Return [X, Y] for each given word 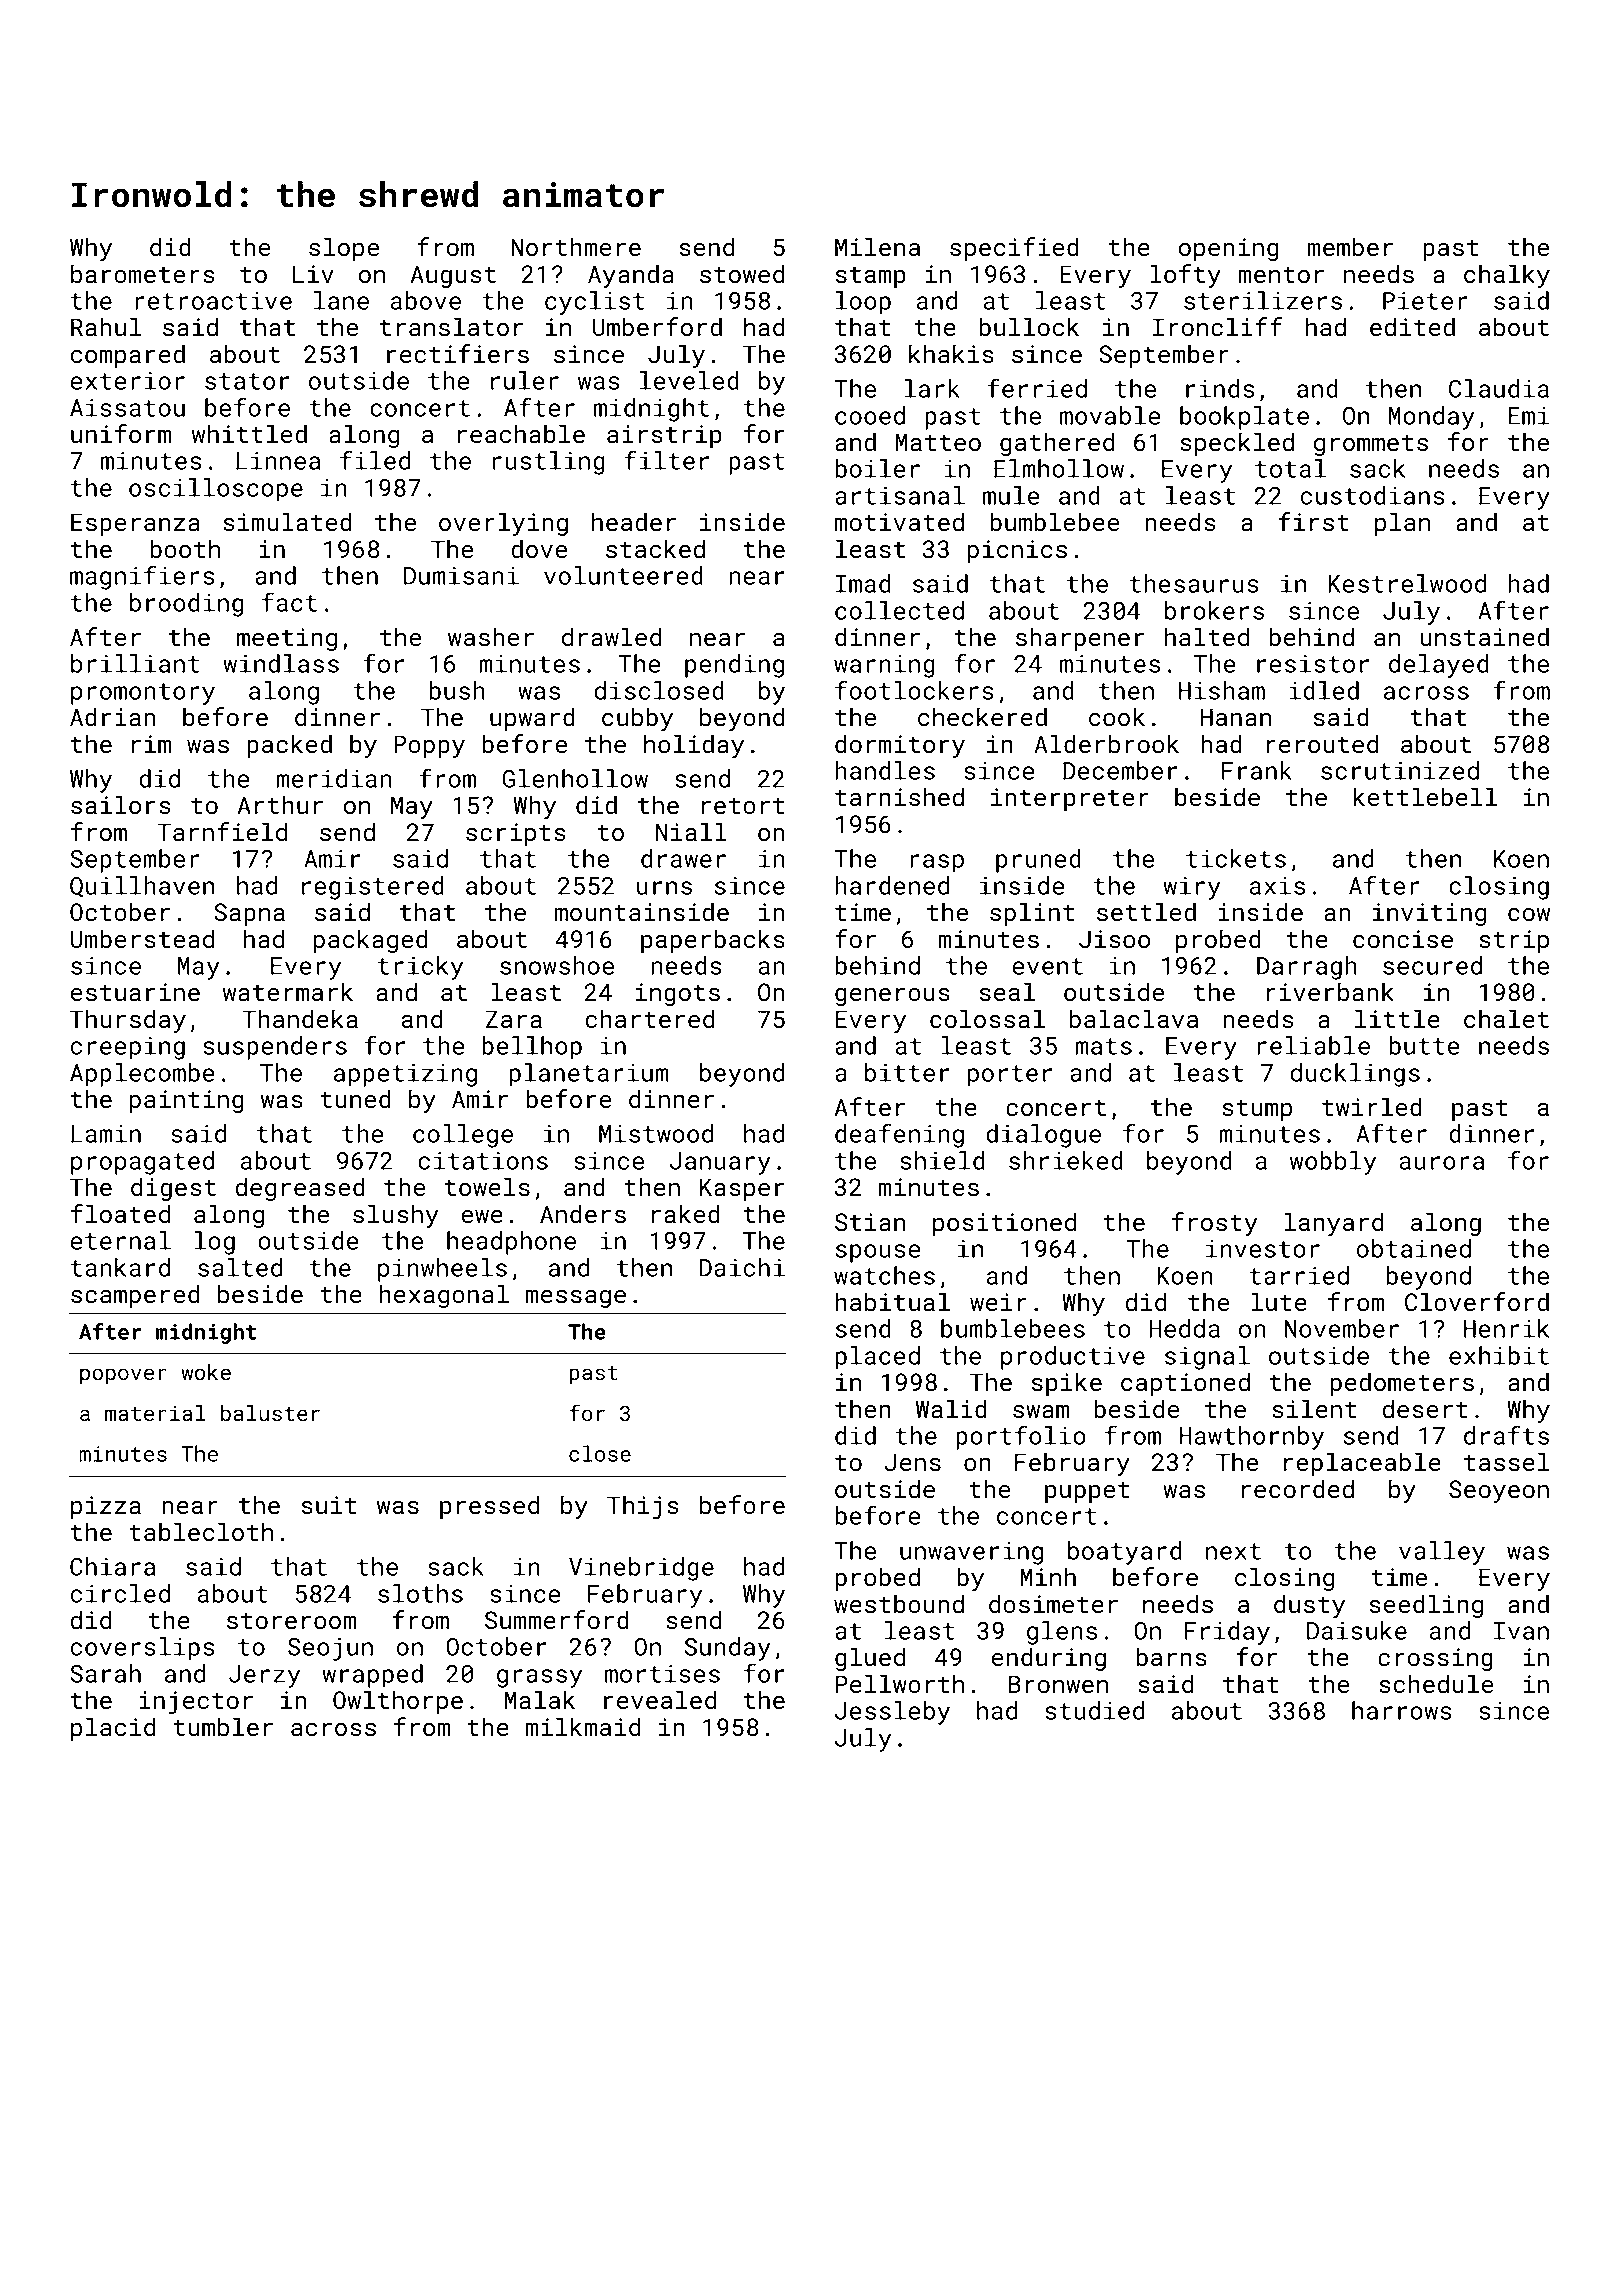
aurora [1441, 1163]
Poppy [429, 747]
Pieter [1425, 301]
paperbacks [713, 941]
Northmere [576, 247]
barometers [143, 274]
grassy [539, 1678]
